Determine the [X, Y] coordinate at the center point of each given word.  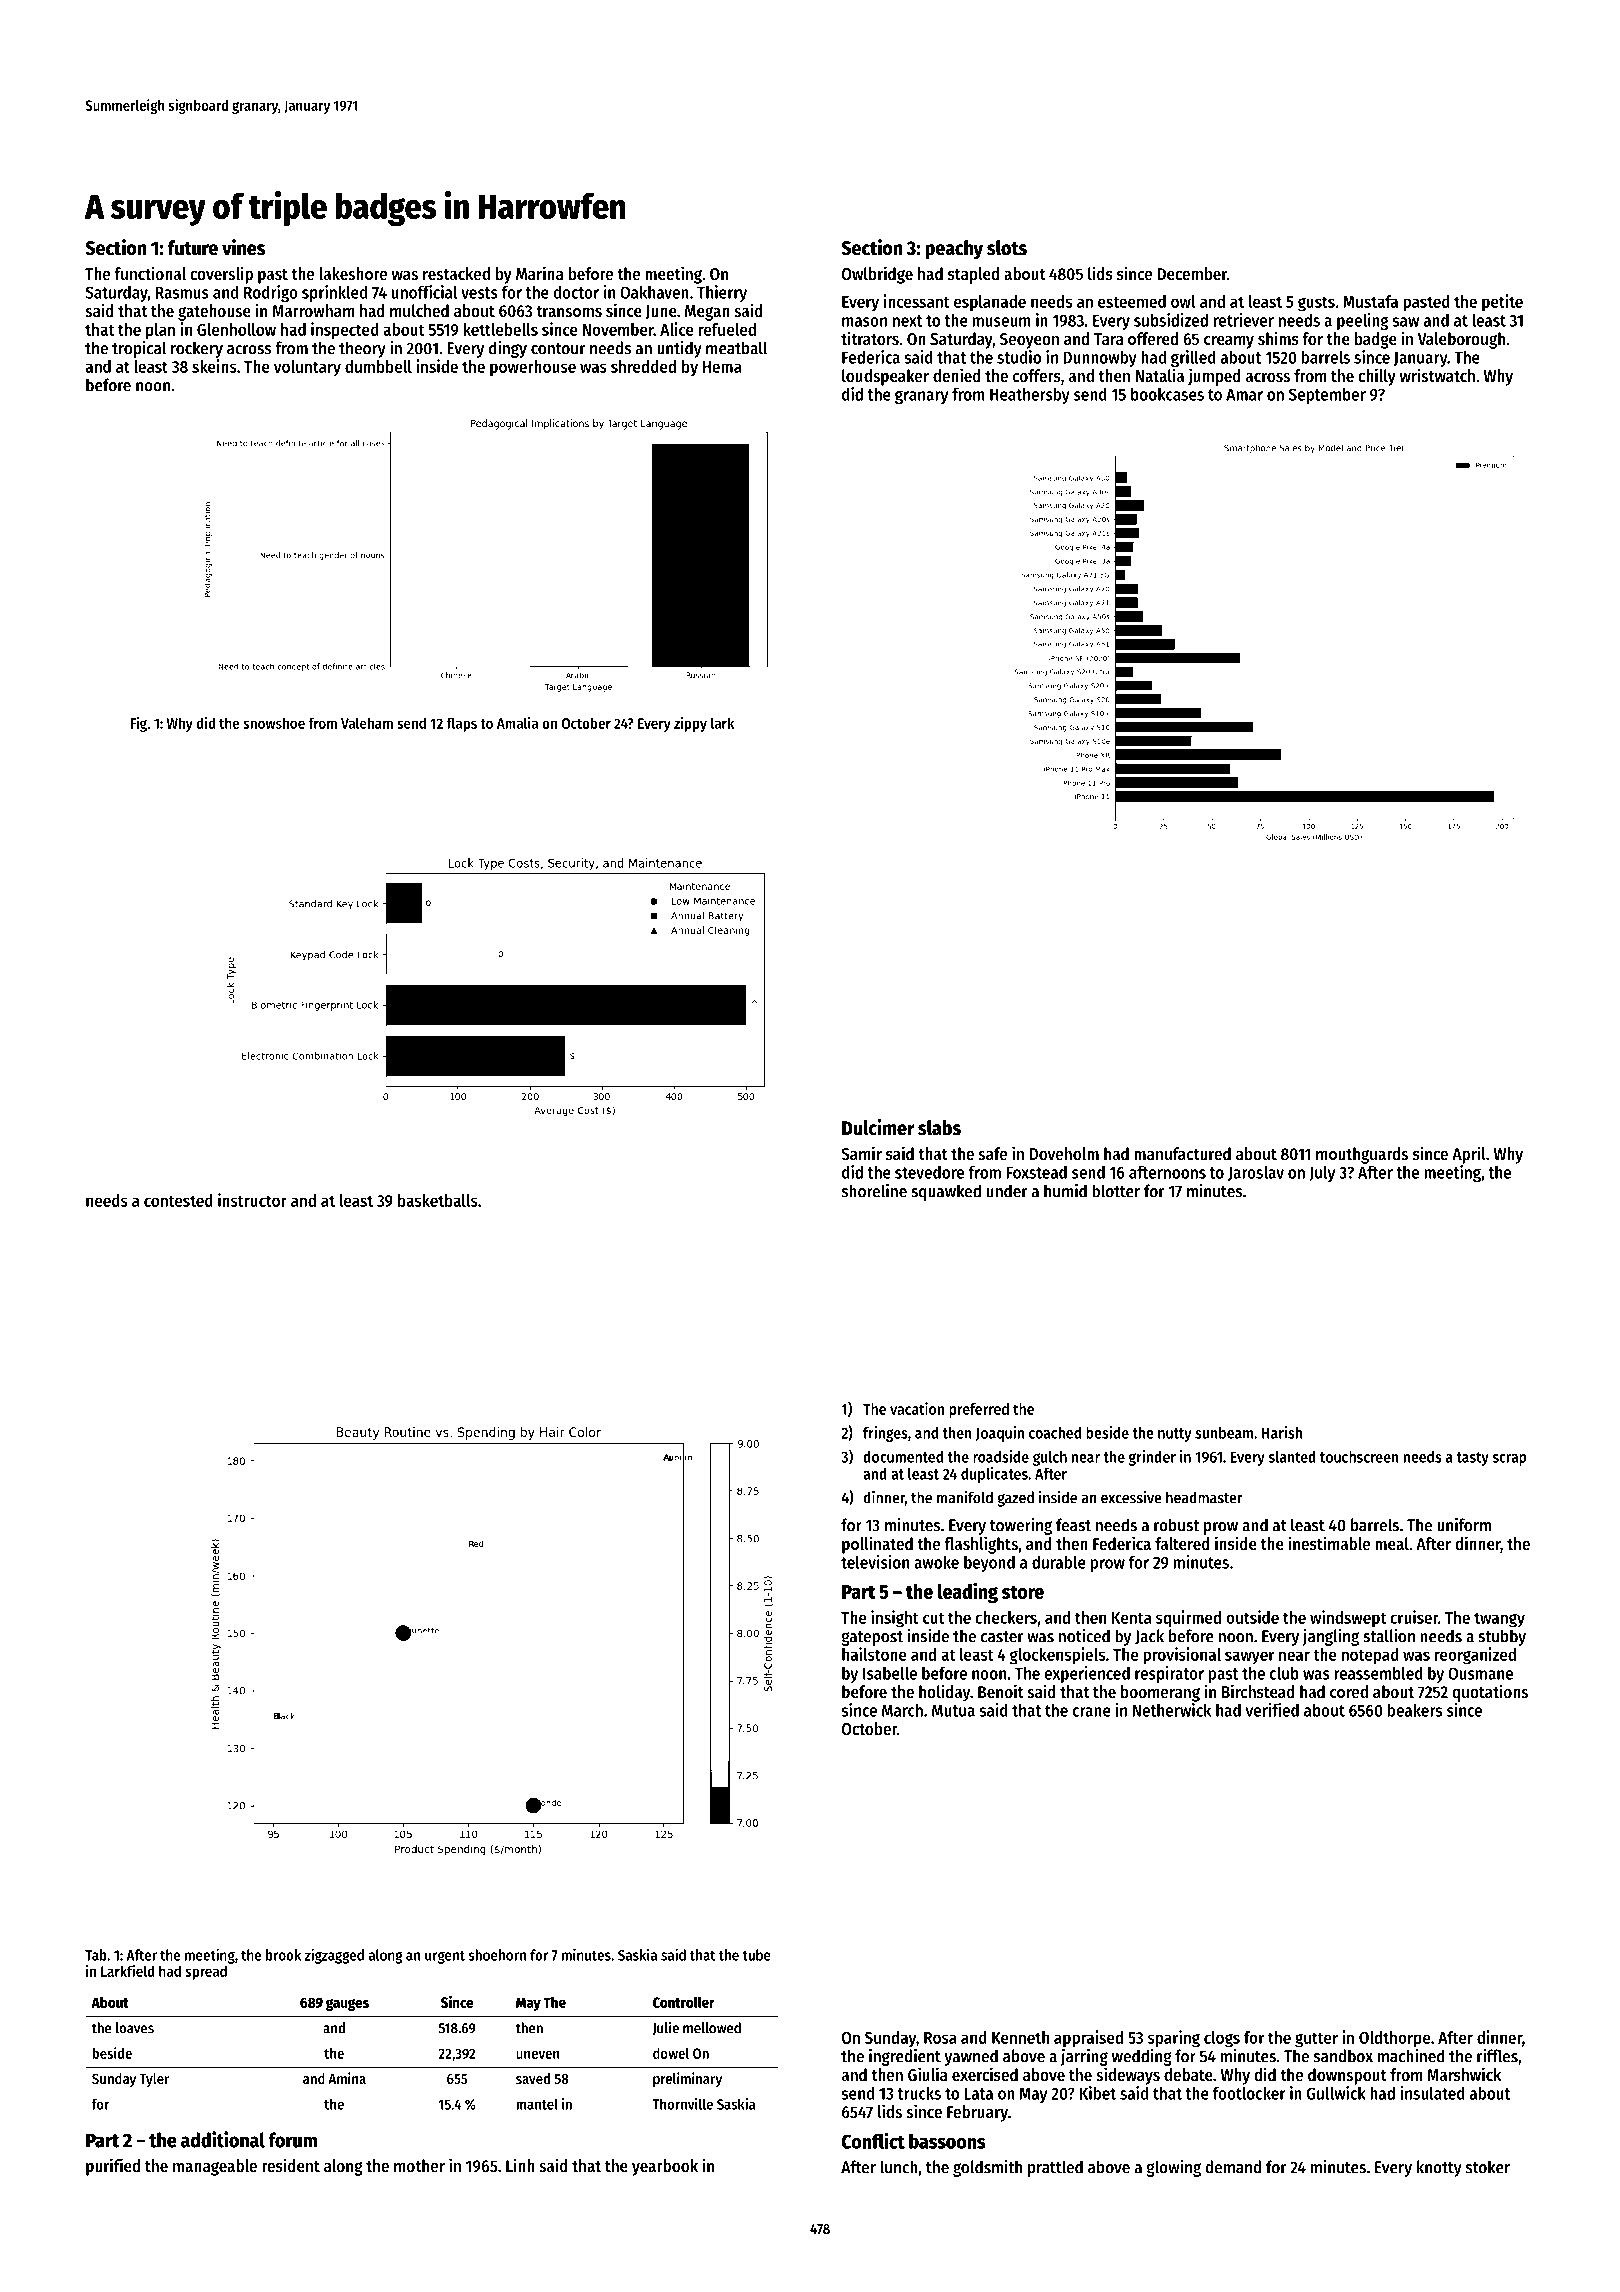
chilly [1377, 377]
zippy [690, 724]
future [193, 248]
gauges [347, 2005]
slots [1007, 248]
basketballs [438, 1200]
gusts [1316, 304]
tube [756, 1955]
